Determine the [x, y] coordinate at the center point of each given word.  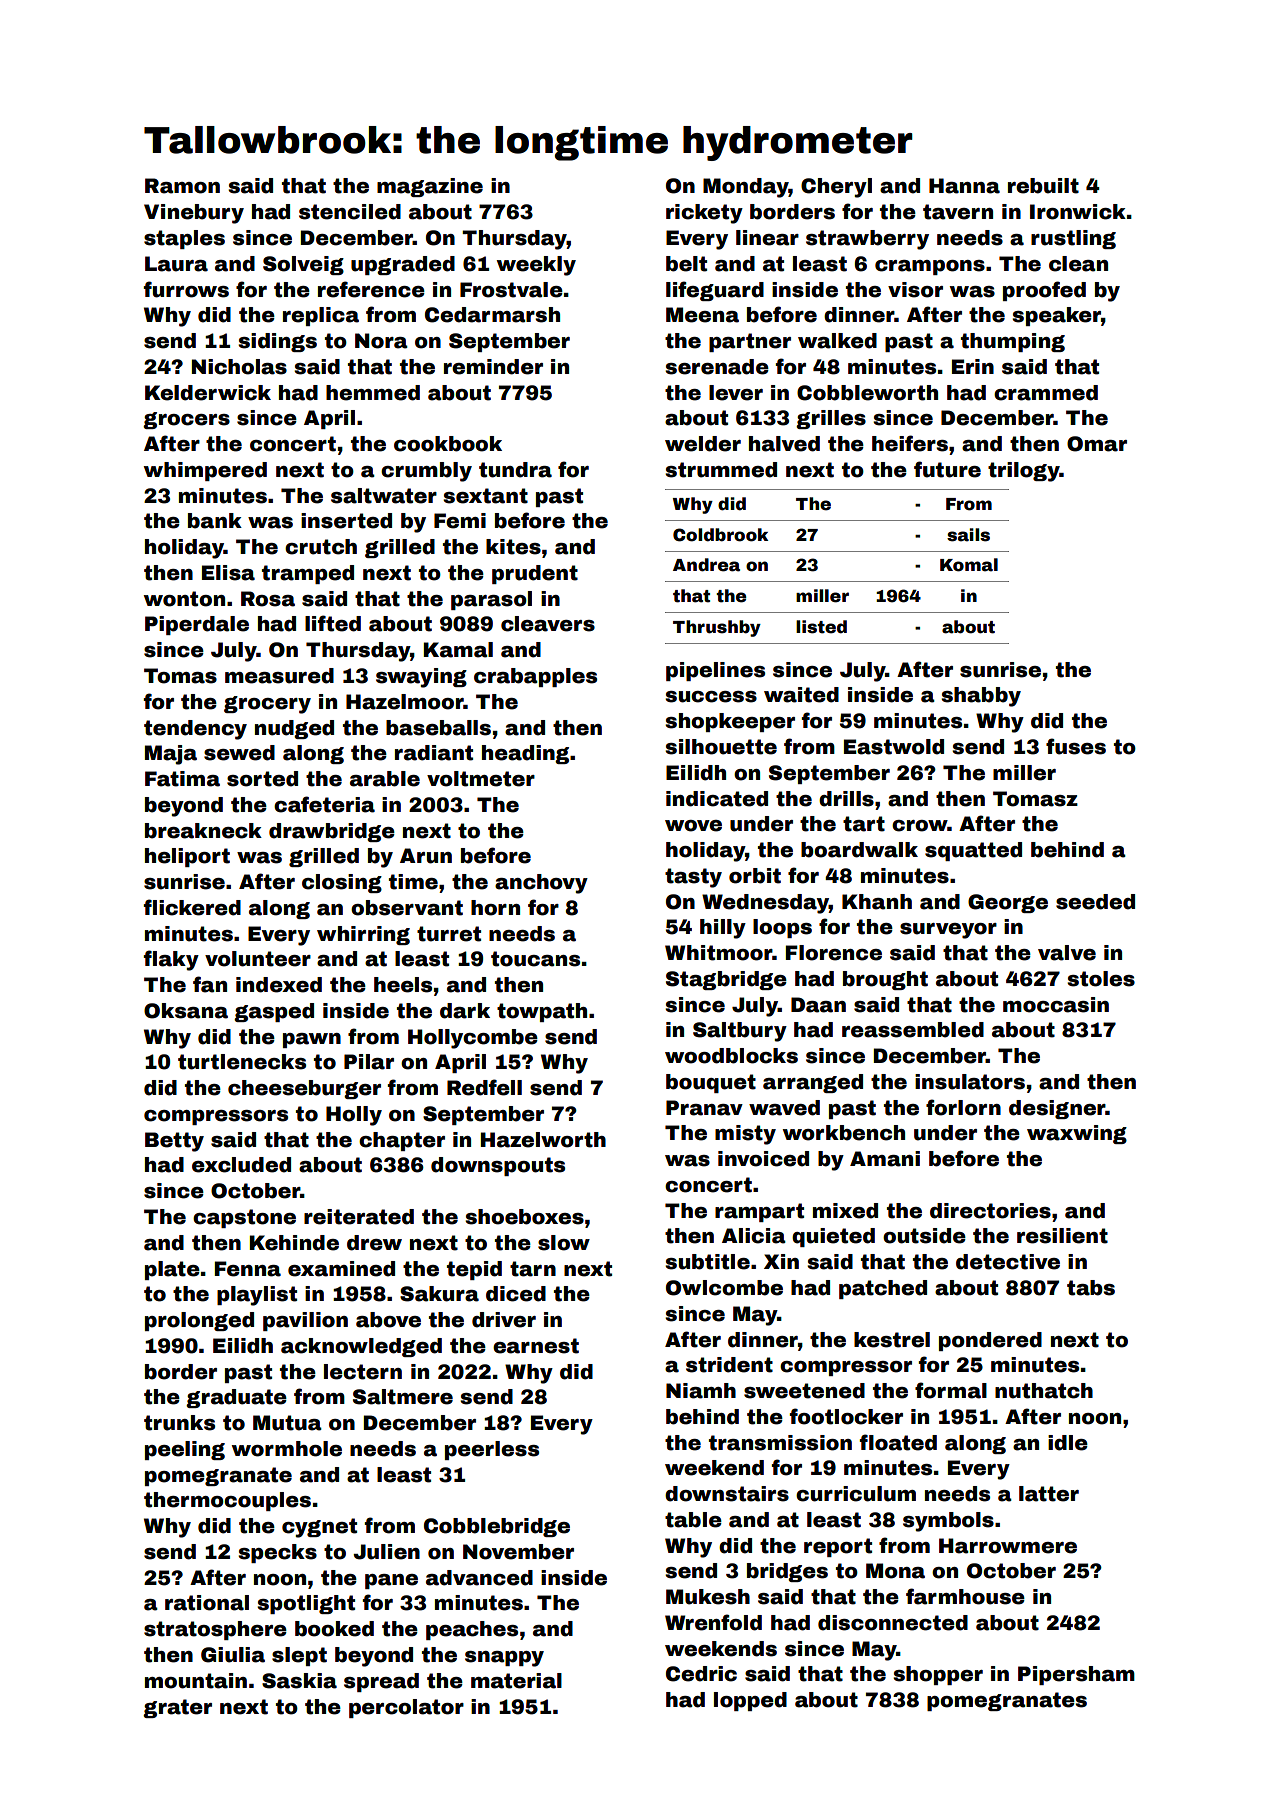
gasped [274, 1012]
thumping [1013, 342]
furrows [186, 289]
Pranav [704, 1108]
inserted [346, 521]
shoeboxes [524, 1217]
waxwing [1077, 1134]
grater [177, 1708]
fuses [1076, 746]
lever [736, 393]
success [711, 697]
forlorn [963, 1107]
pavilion [305, 1321]
